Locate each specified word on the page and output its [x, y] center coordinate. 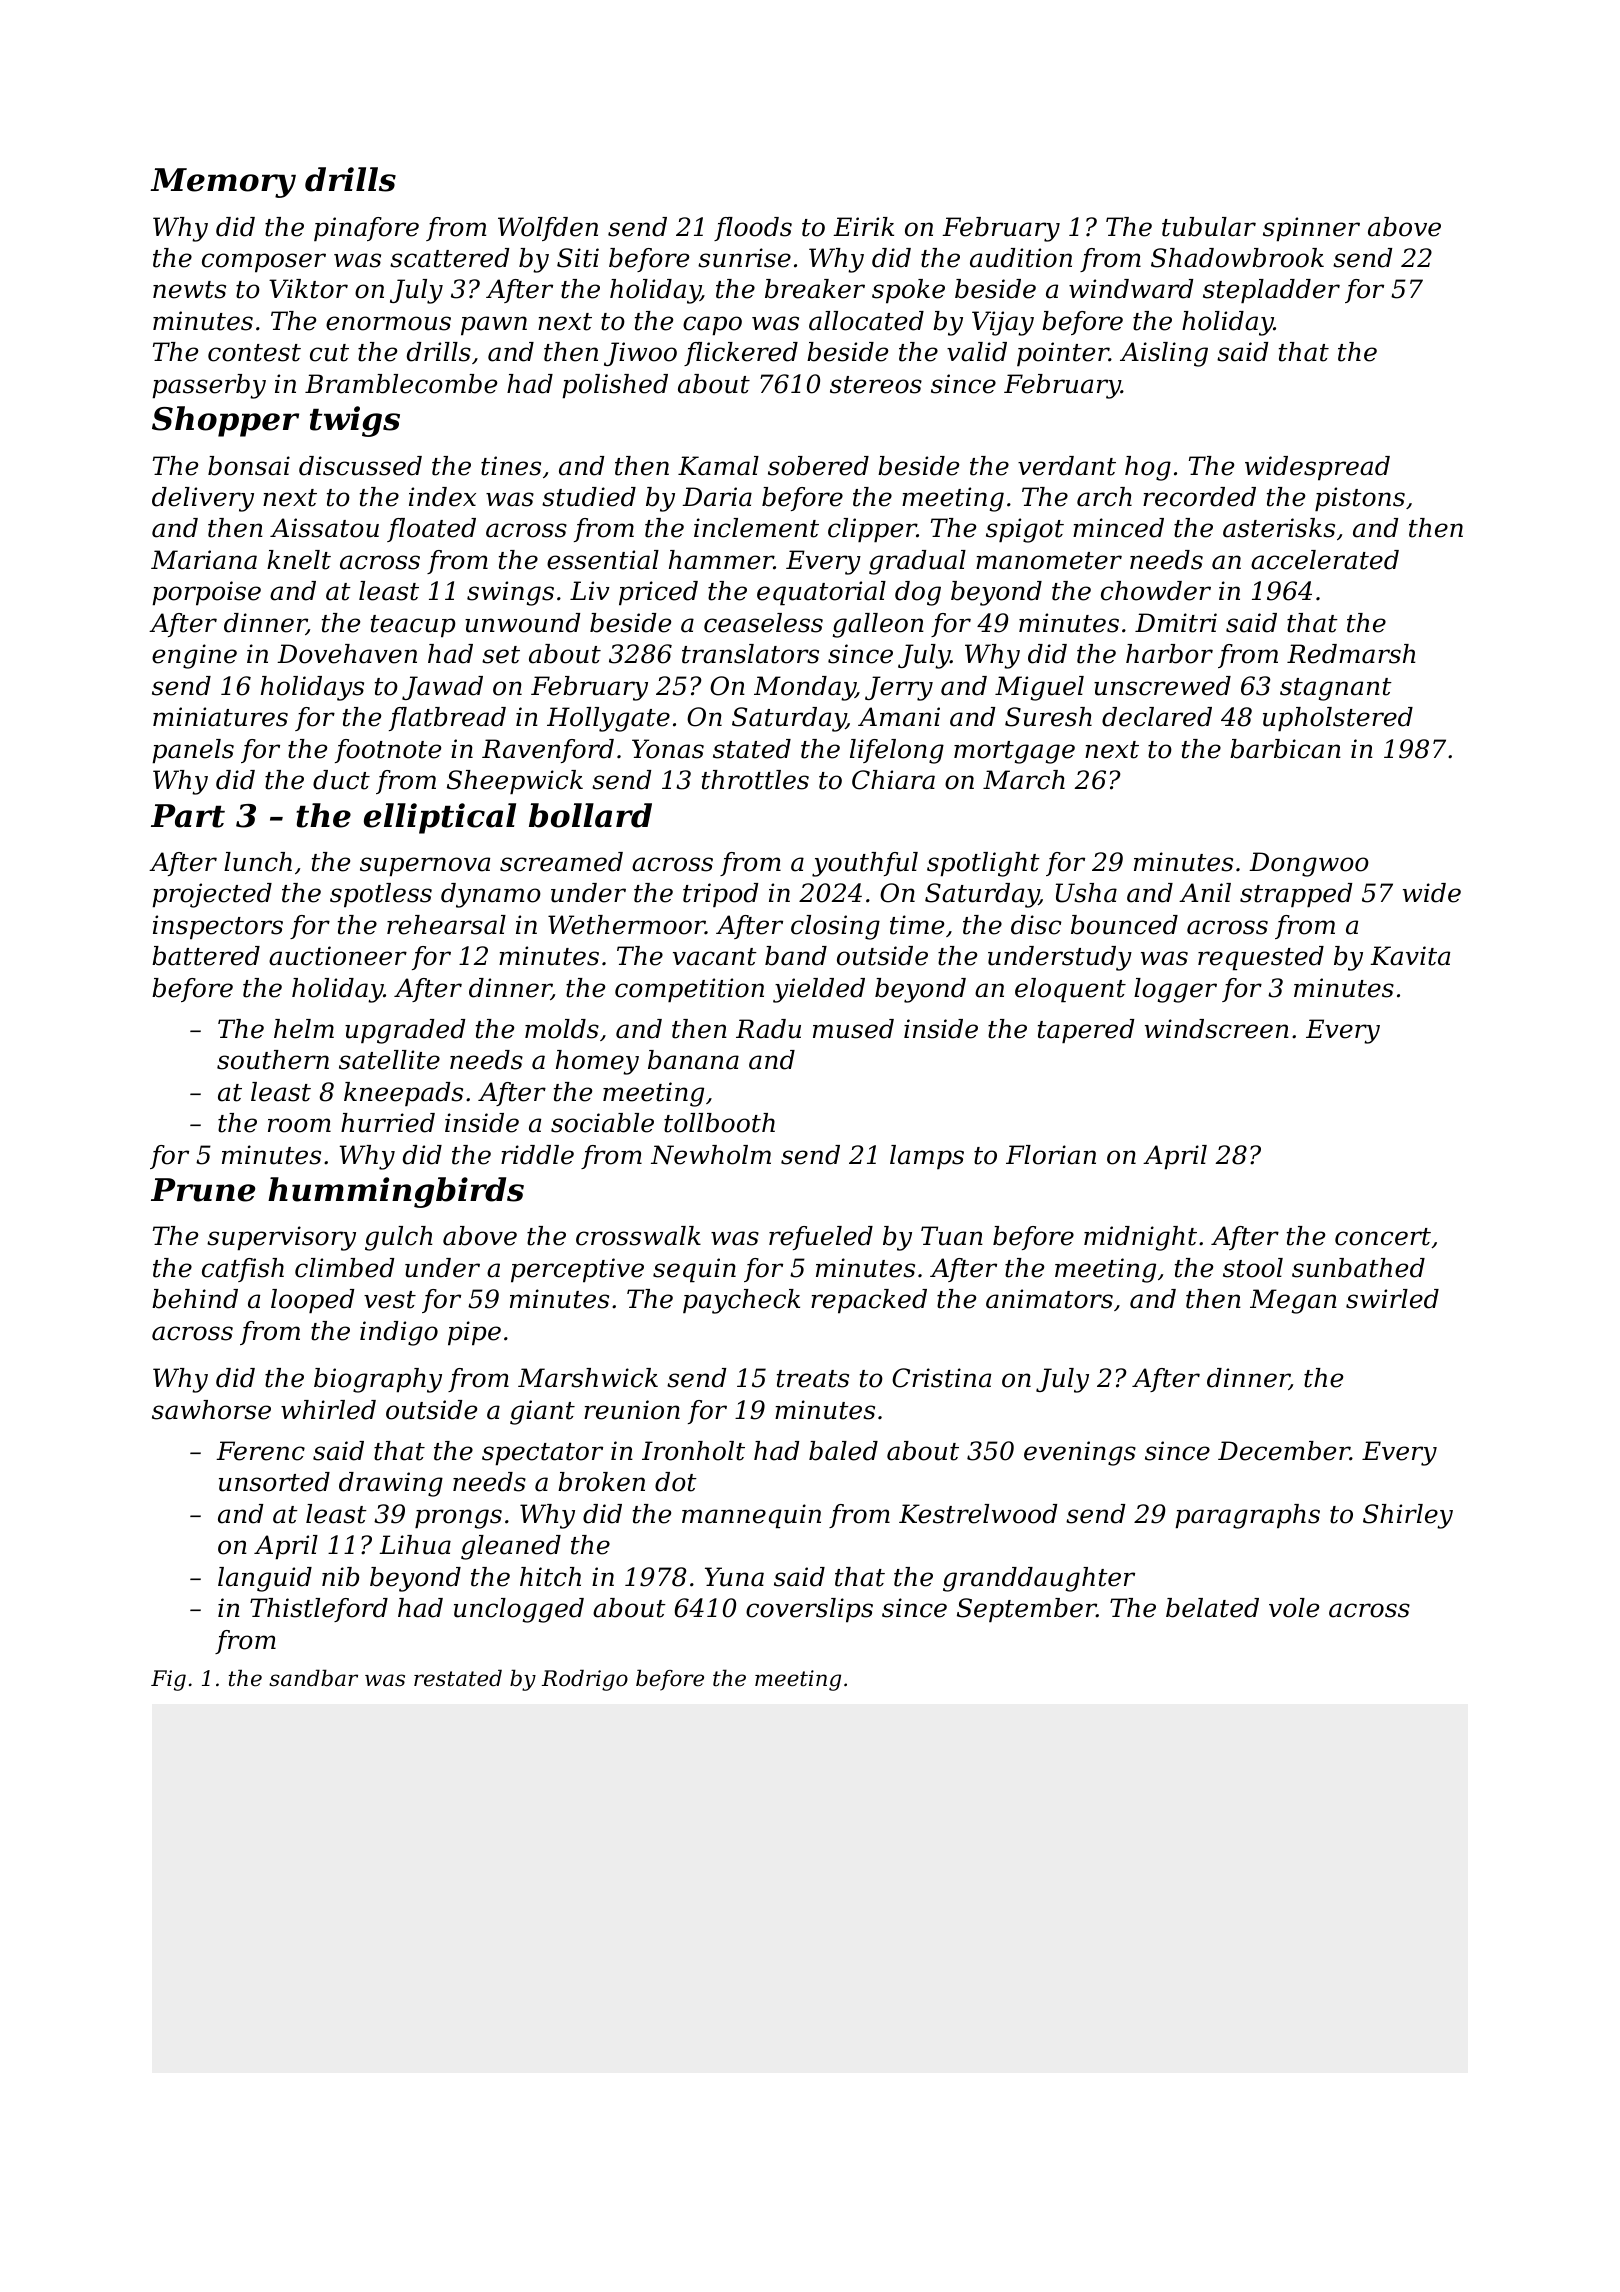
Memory [223, 183]
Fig [168, 1680]
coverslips [809, 1610]
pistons [1360, 499]
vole [1294, 1608]
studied [589, 497]
